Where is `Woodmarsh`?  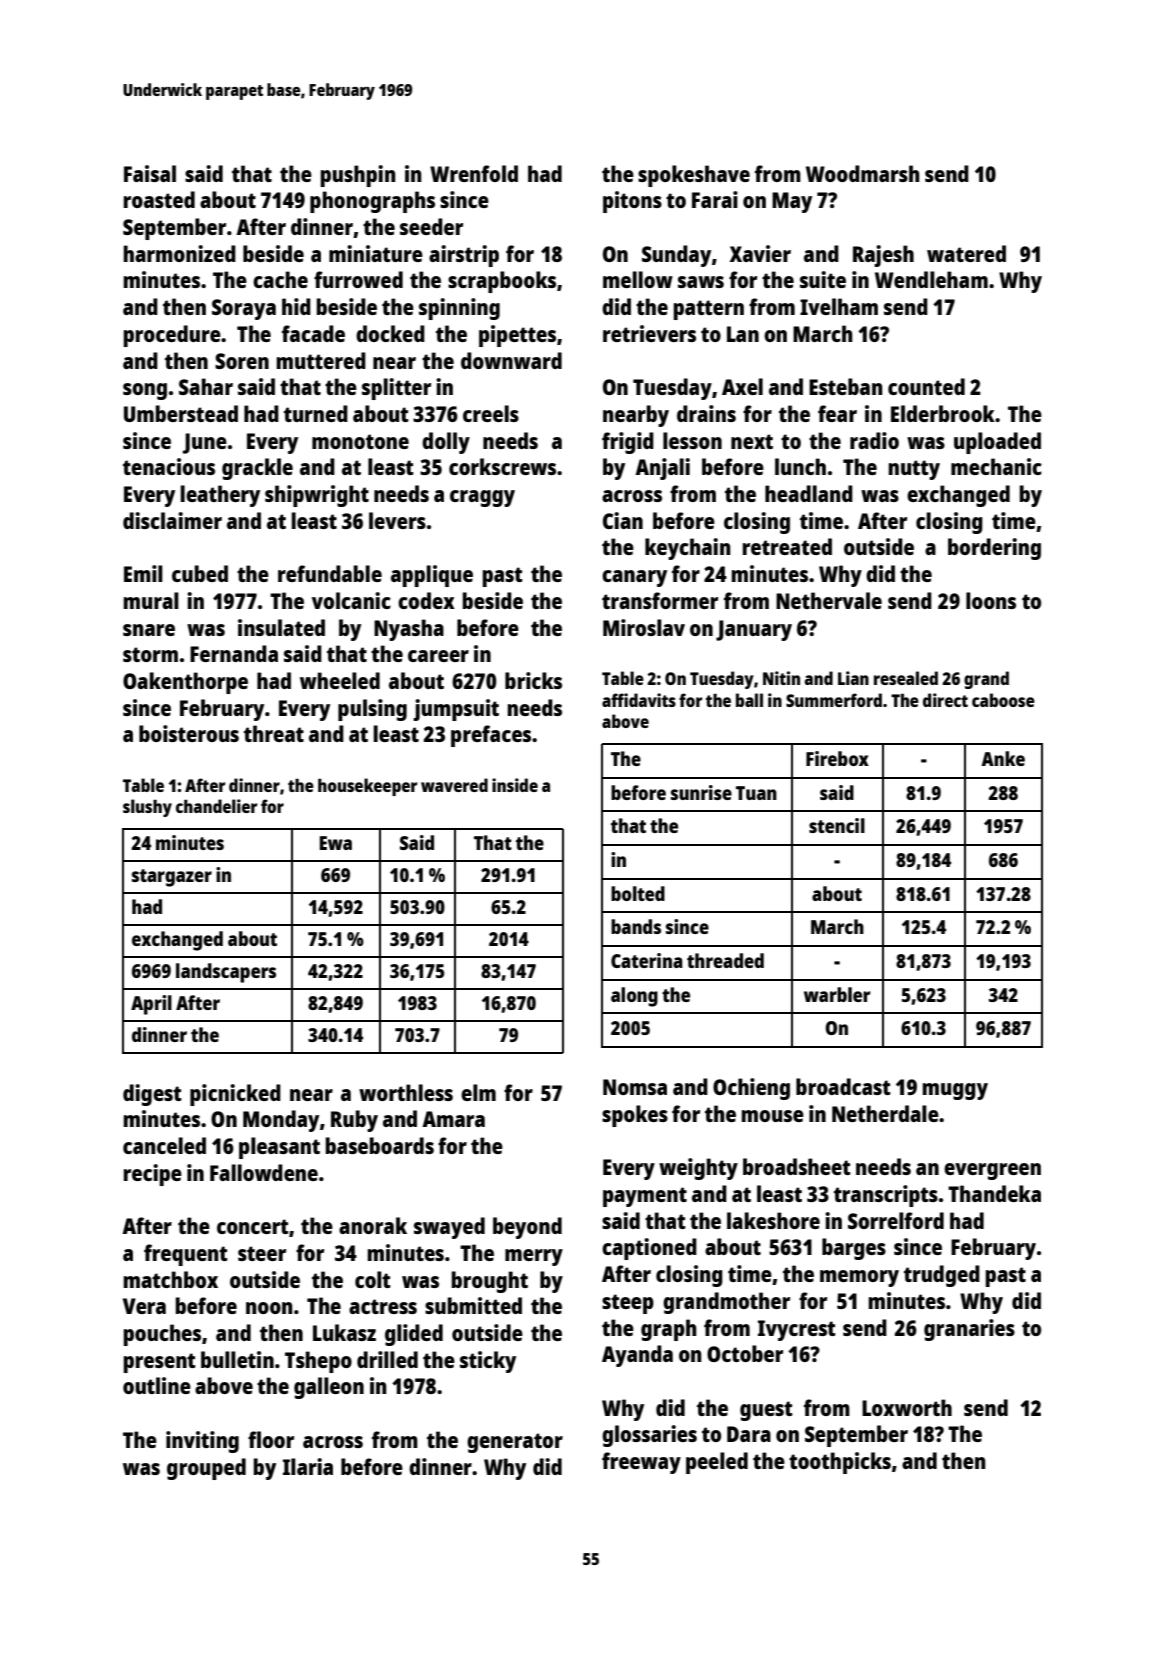 Woodmarsh is located at coordinates (863, 173).
